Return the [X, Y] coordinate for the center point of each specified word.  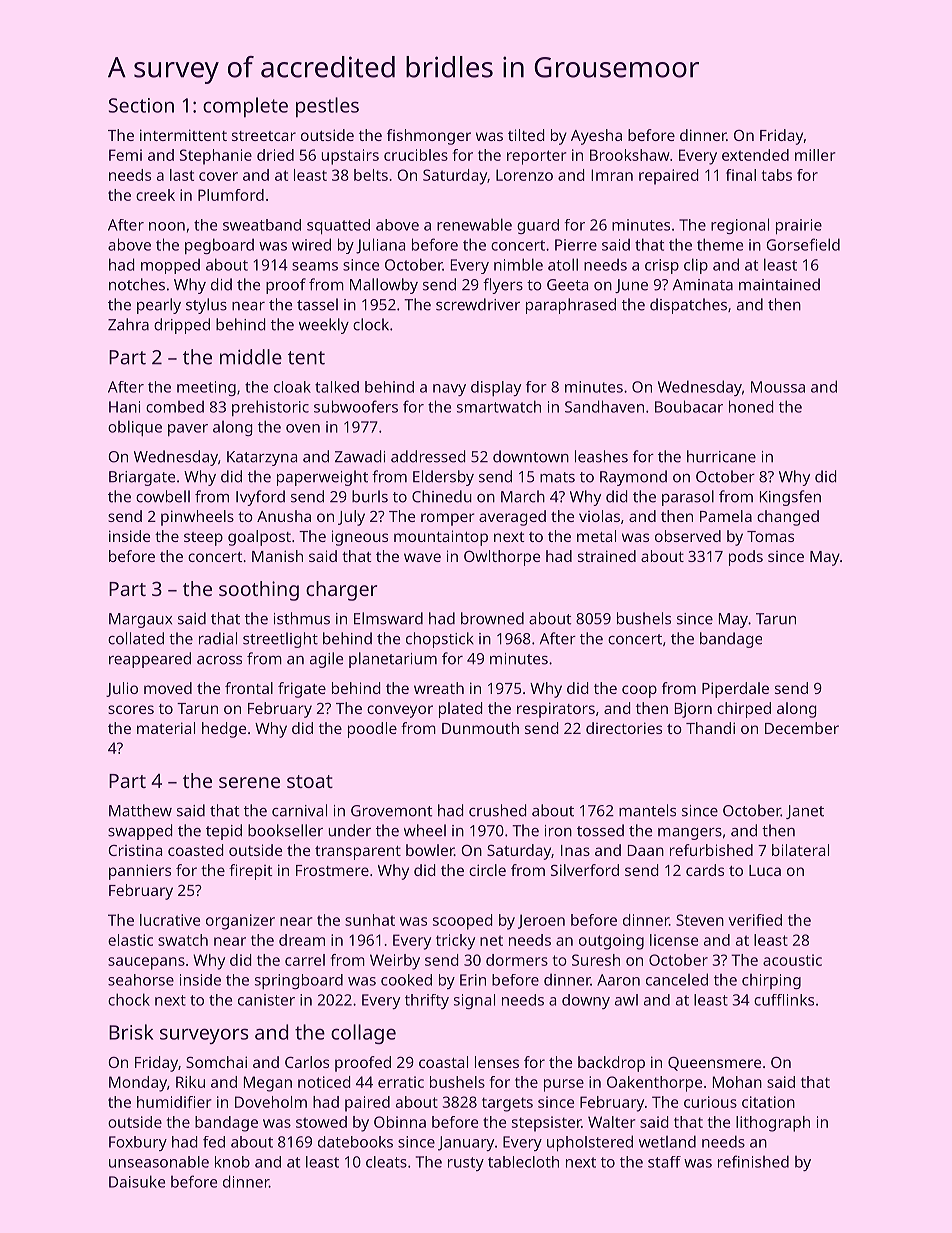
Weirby [395, 962]
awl [626, 1000]
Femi [125, 155]
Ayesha [596, 137]
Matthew [140, 810]
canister [266, 1000]
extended [755, 155]
